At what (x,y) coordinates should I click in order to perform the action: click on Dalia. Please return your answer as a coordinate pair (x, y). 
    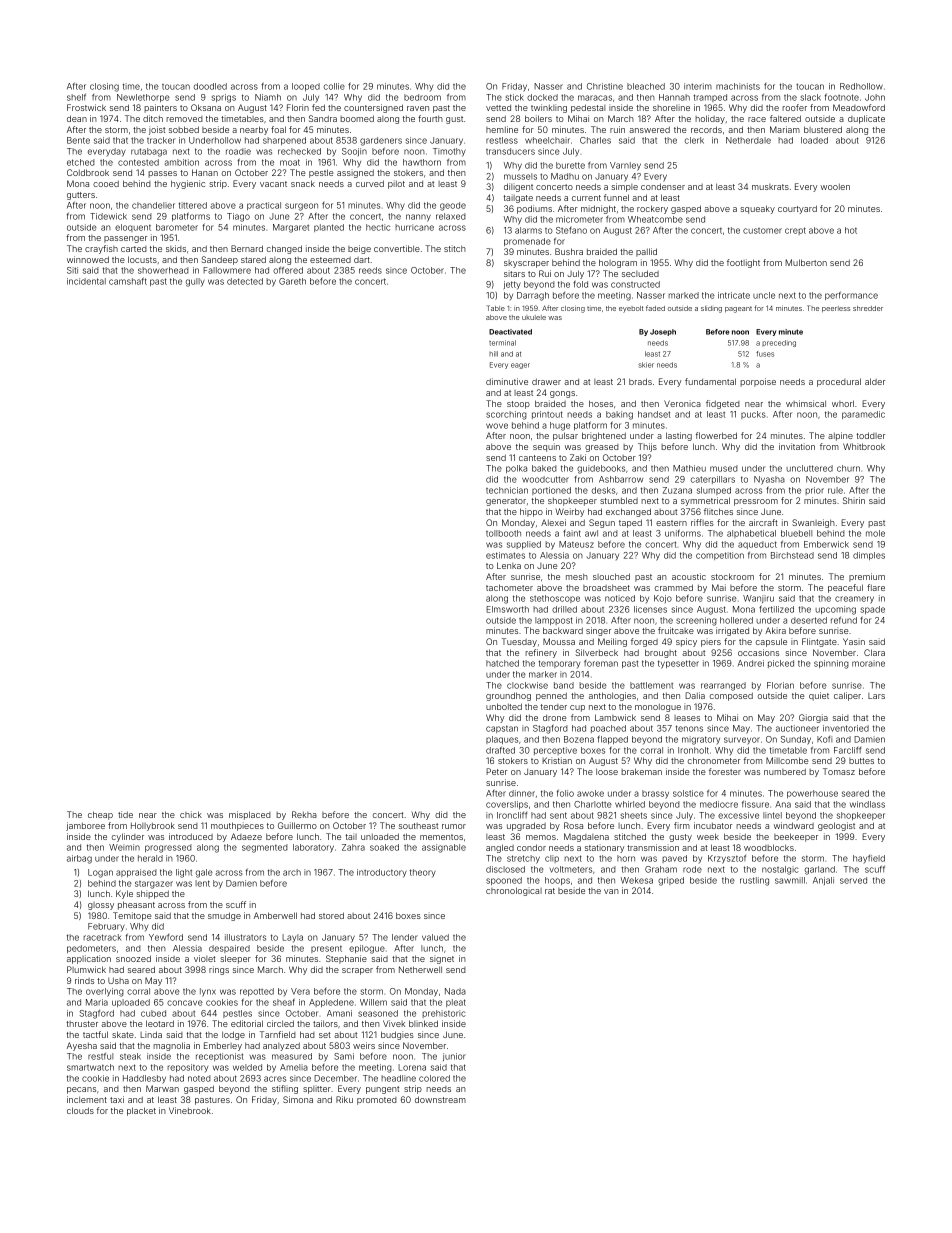
    Looking at the image, I should click on (695, 695).
